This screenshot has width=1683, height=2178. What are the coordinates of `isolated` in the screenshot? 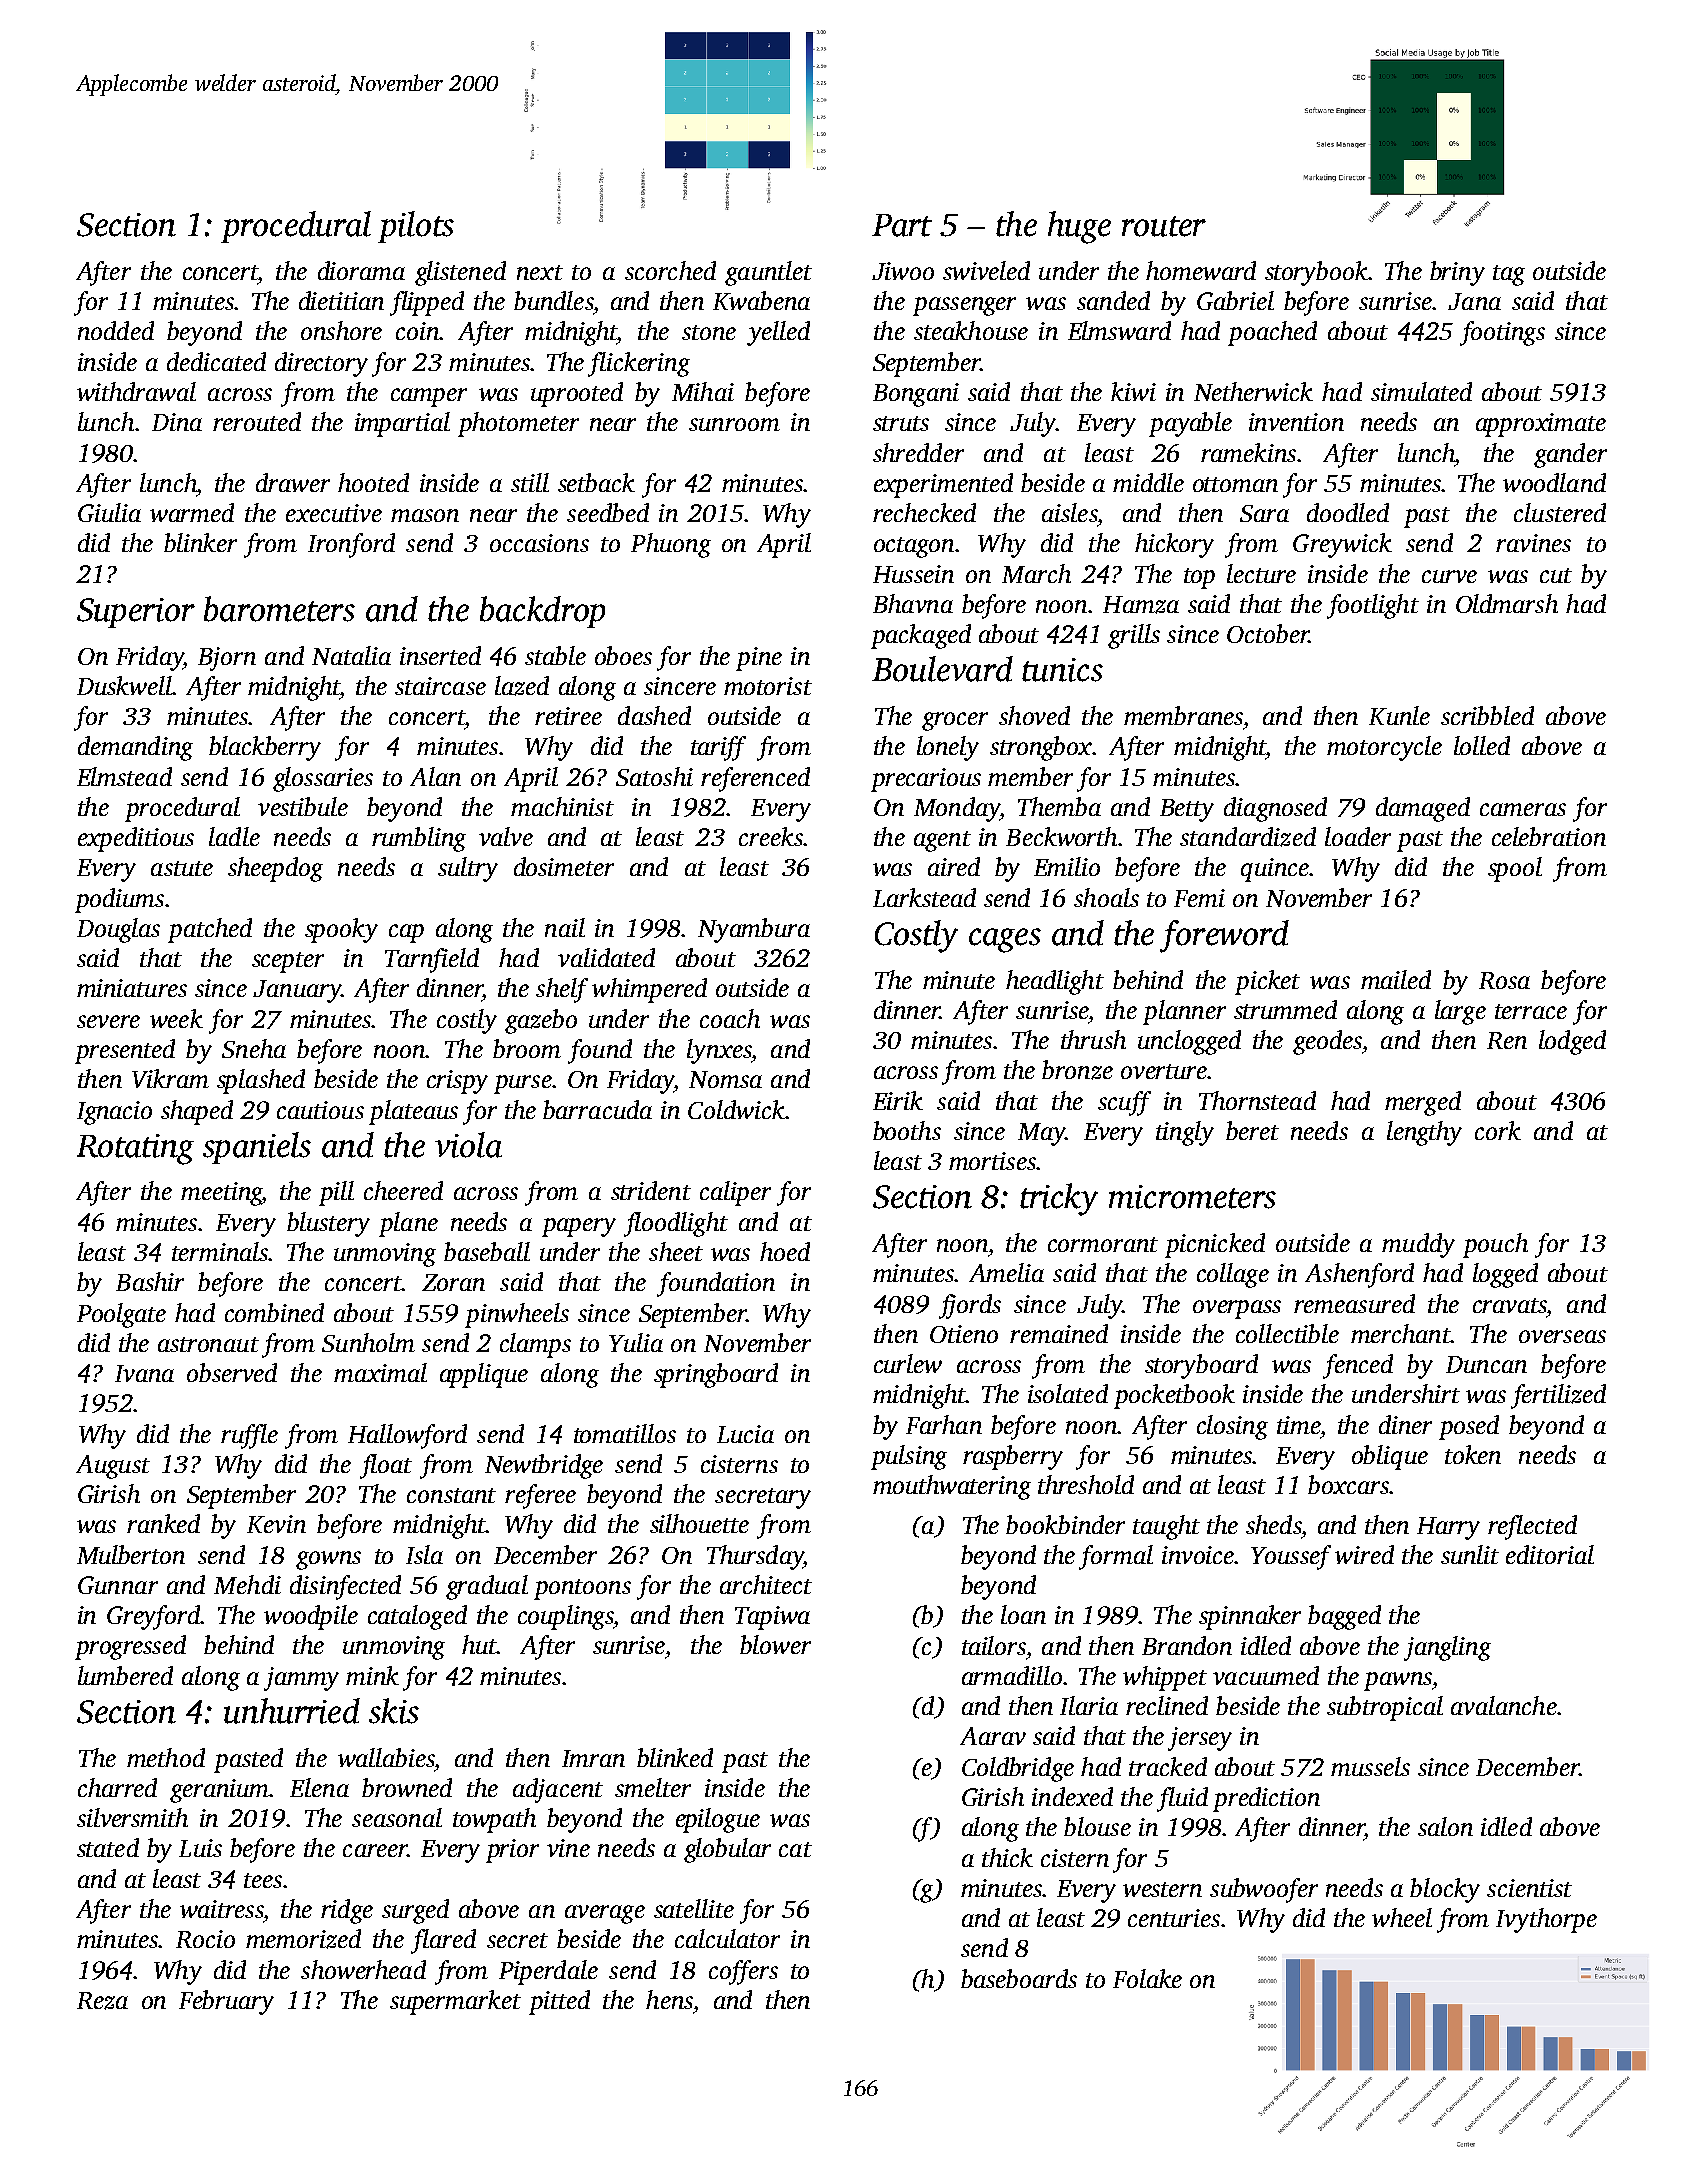 It's located at (1068, 1393).
